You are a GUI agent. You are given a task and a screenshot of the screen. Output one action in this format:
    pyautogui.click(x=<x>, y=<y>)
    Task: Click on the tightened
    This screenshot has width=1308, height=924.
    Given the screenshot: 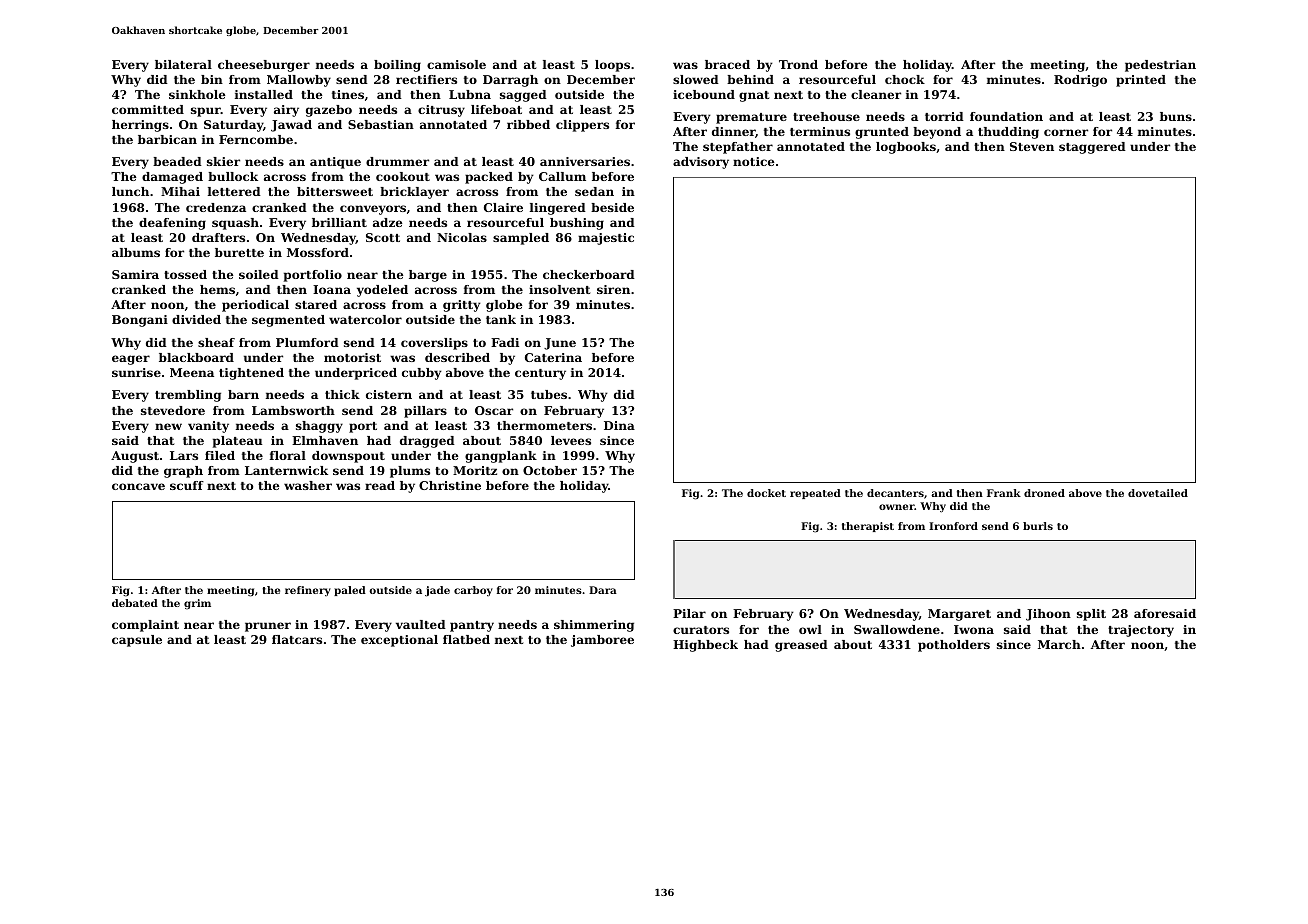 What is the action you would take?
    pyautogui.click(x=251, y=374)
